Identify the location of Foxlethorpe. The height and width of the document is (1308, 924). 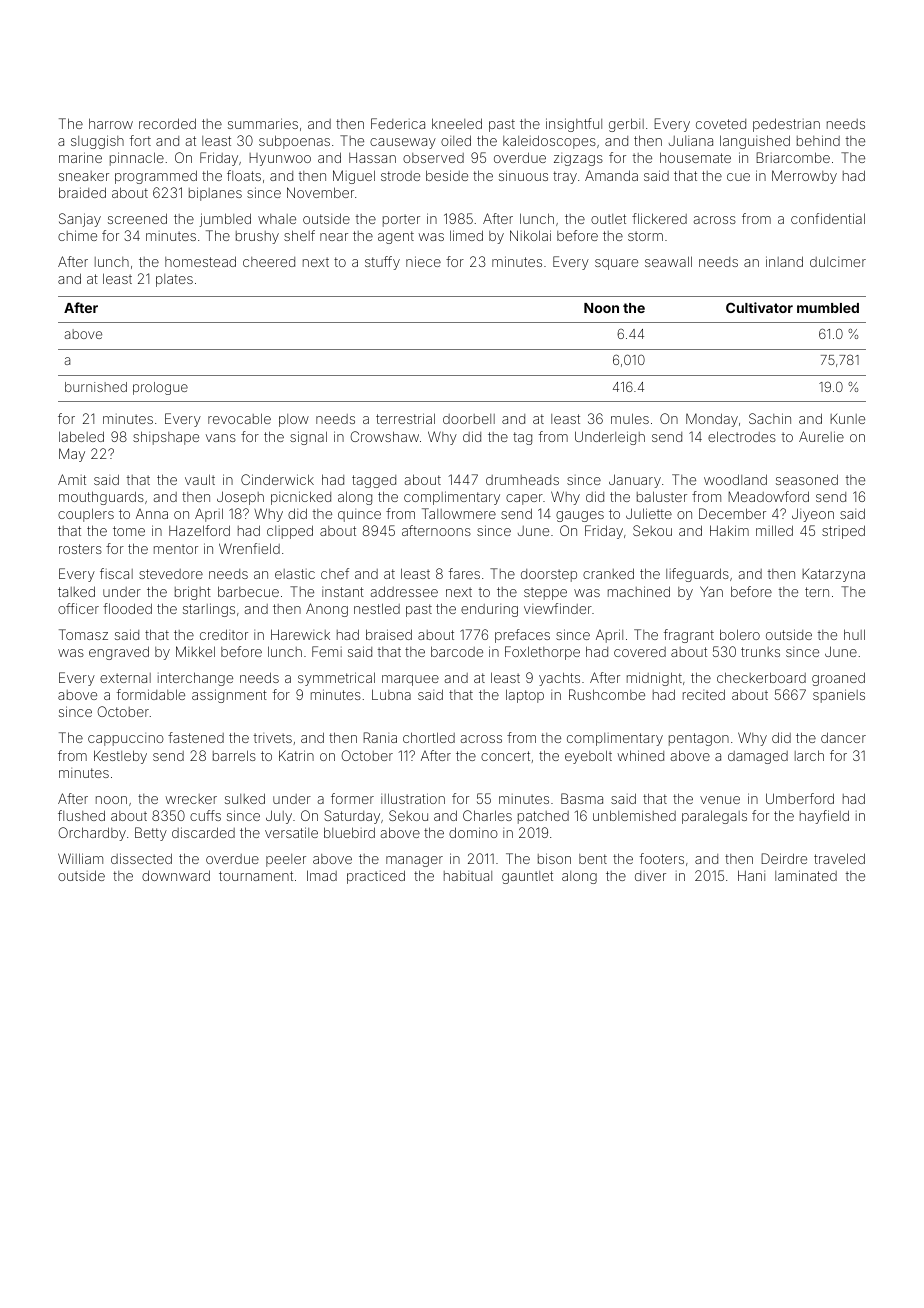
(542, 653).
